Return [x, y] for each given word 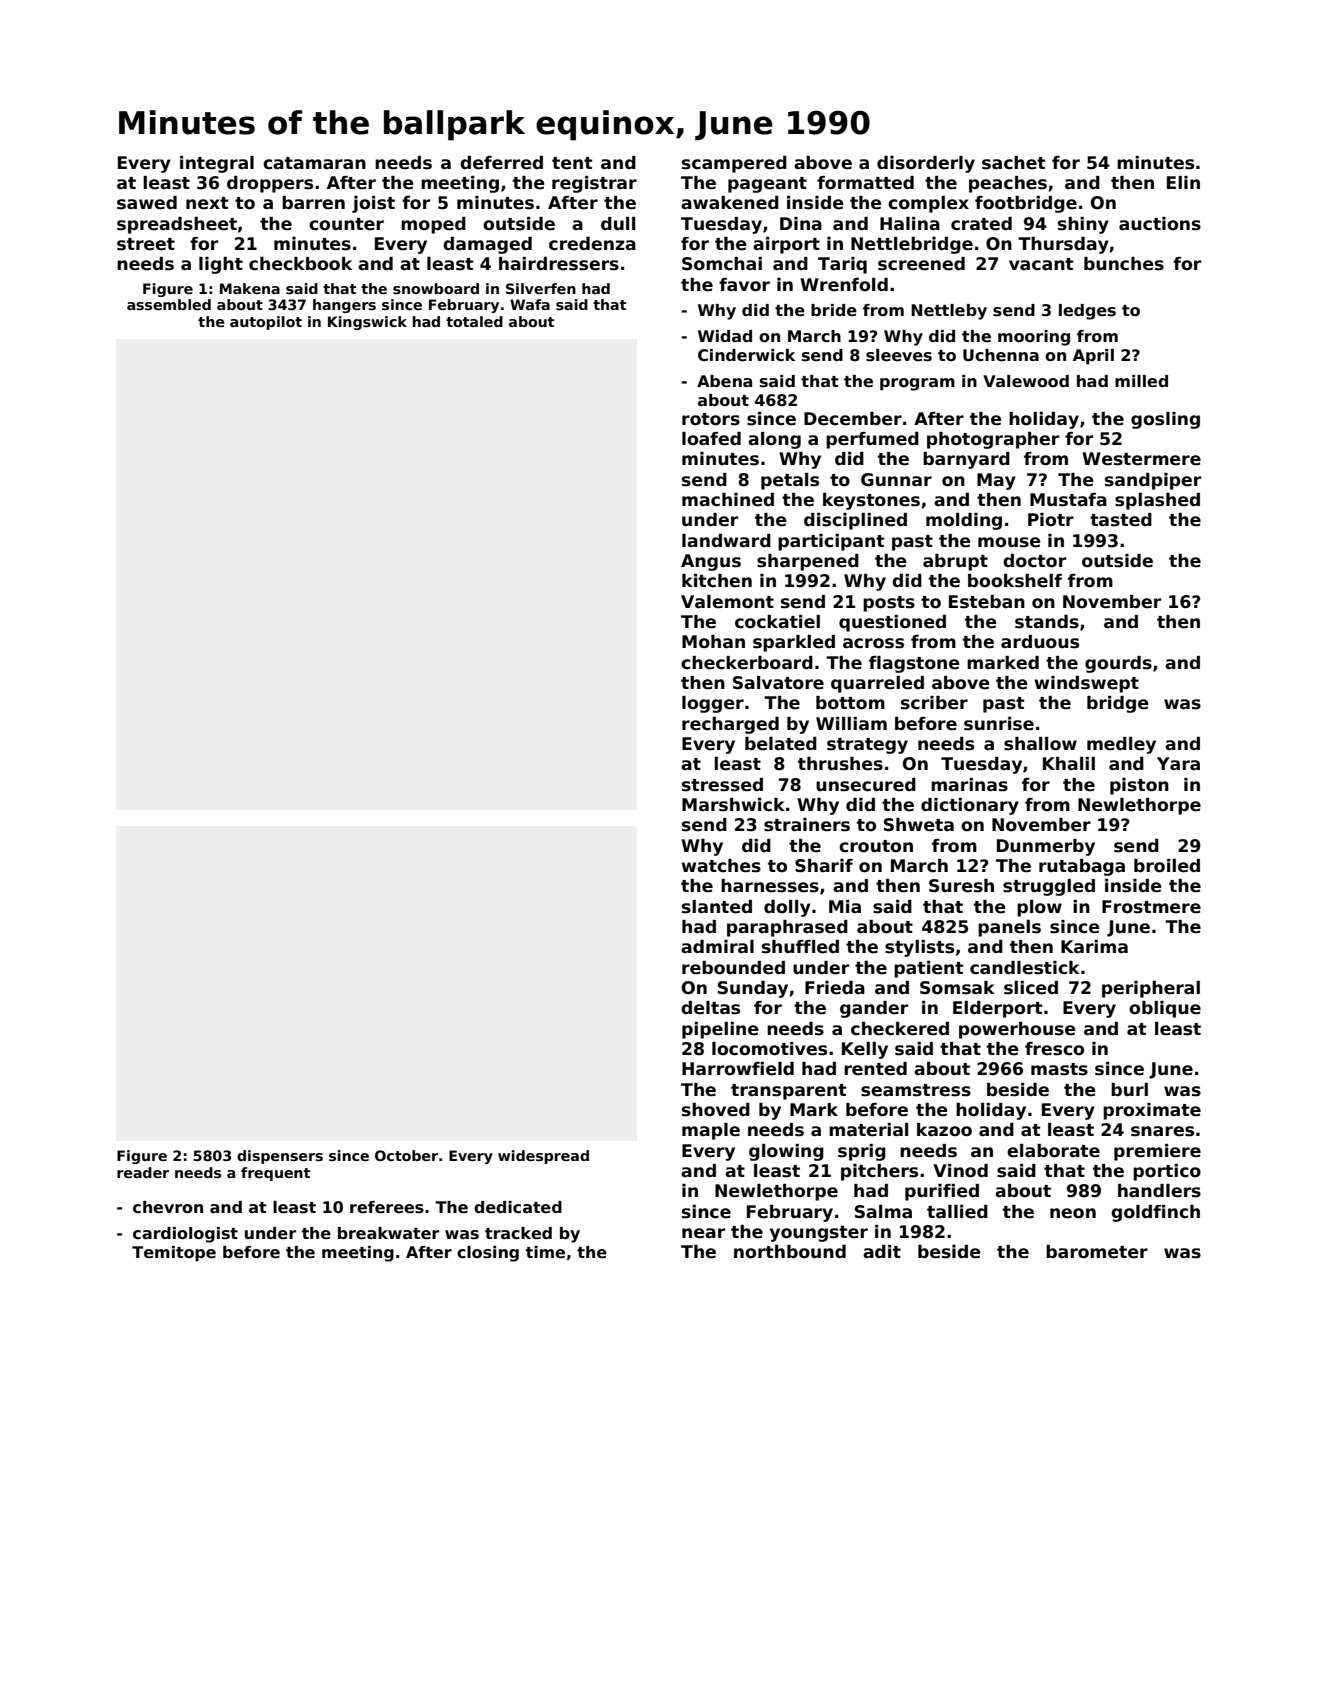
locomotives [769, 1049]
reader [143, 1172]
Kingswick [367, 323]
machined [728, 500]
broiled [1167, 866]
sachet [1014, 163]
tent [572, 163]
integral [217, 164]
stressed [722, 785]
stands [1047, 622]
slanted [717, 907]
